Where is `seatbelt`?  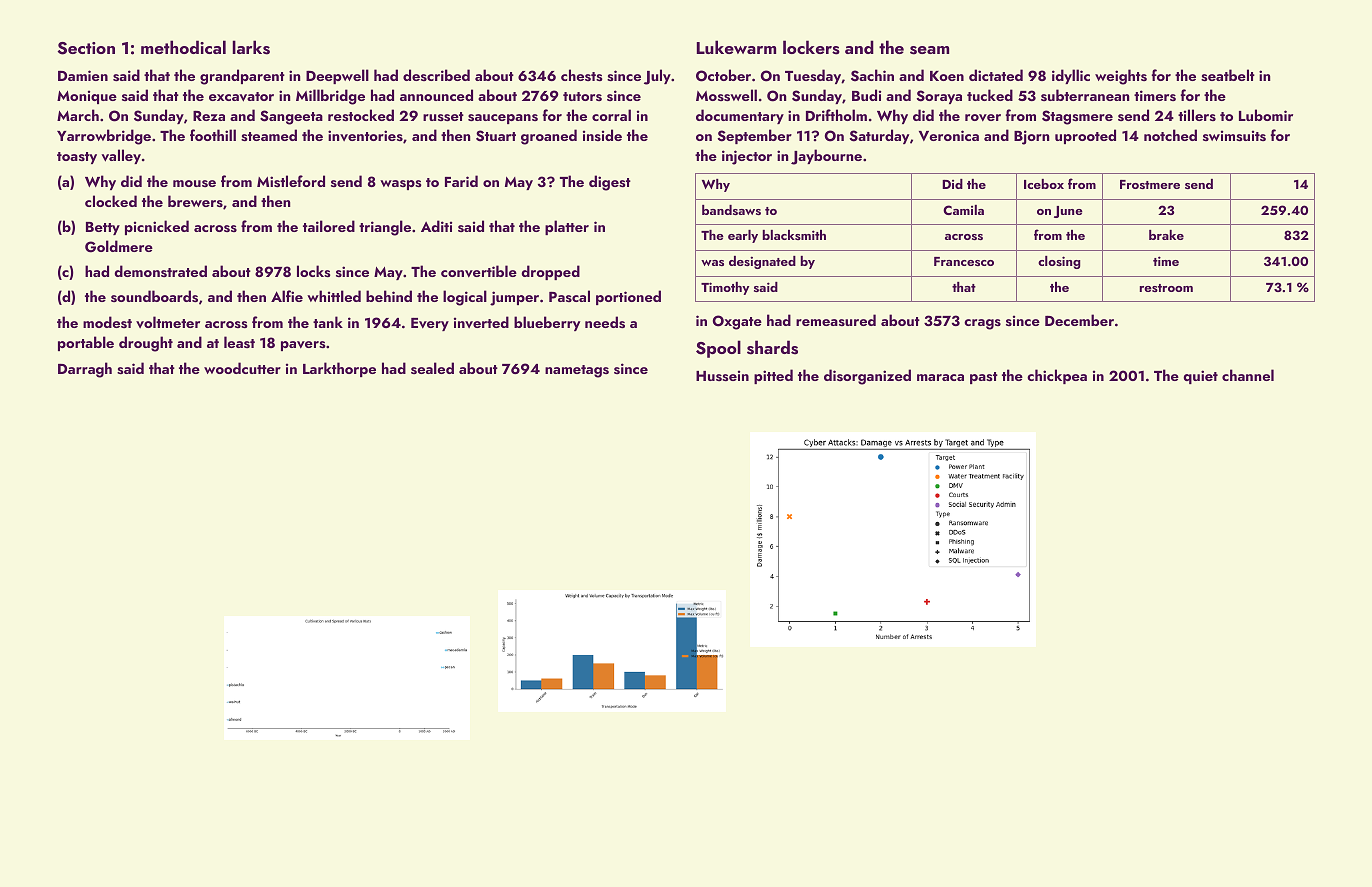
seatbelt is located at coordinates (1228, 75).
